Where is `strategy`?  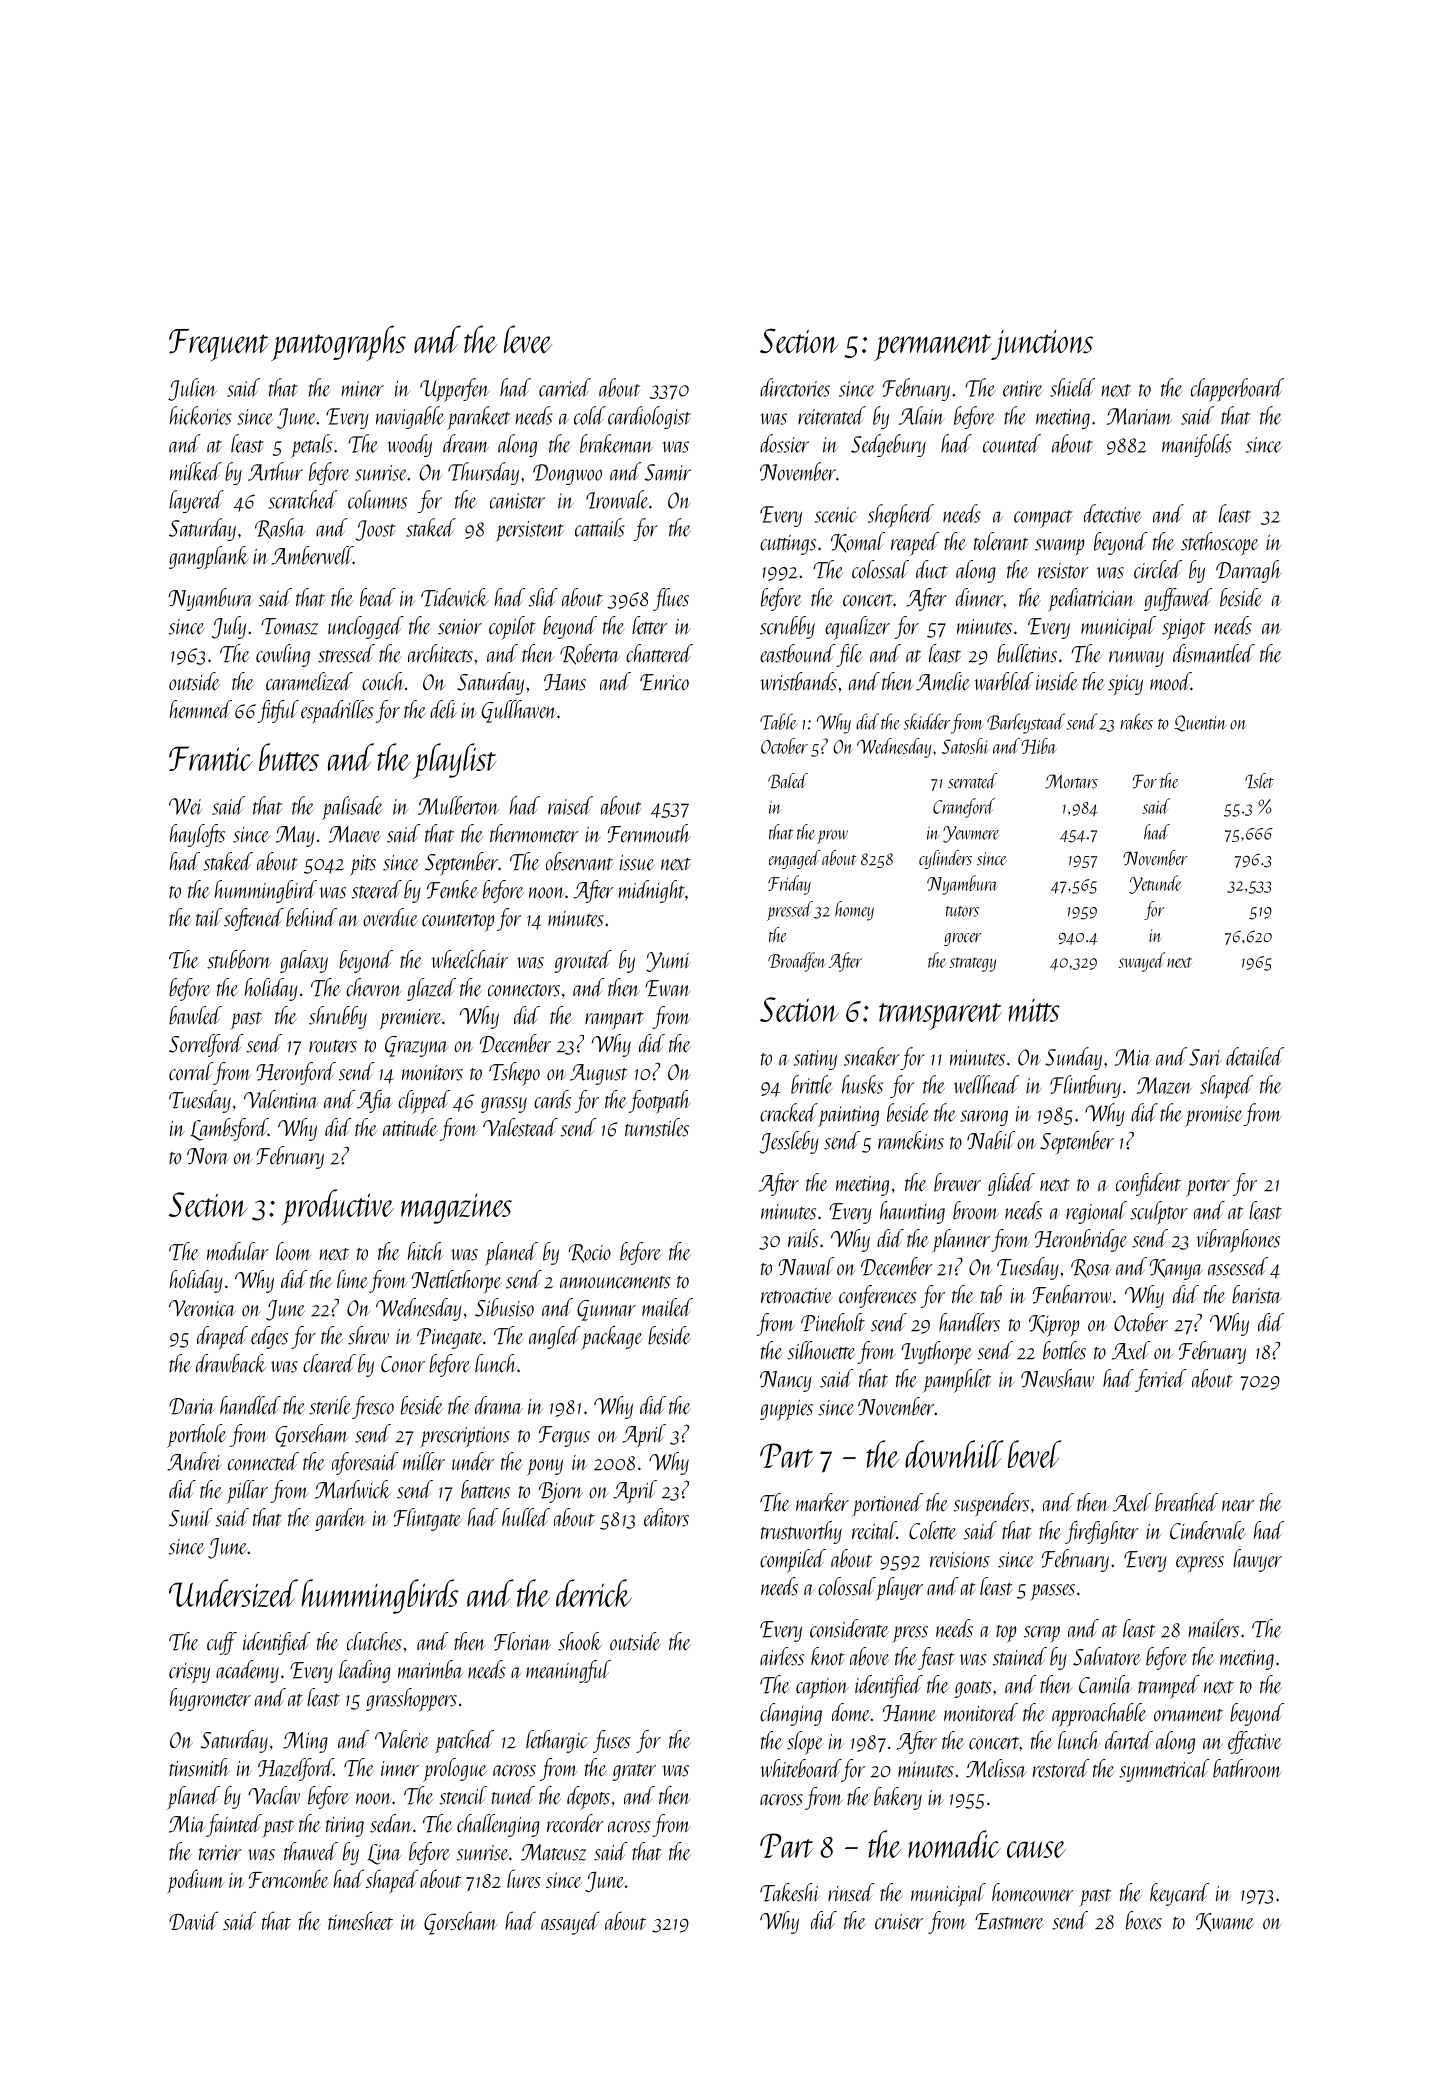
strategy is located at coordinates (972, 964).
